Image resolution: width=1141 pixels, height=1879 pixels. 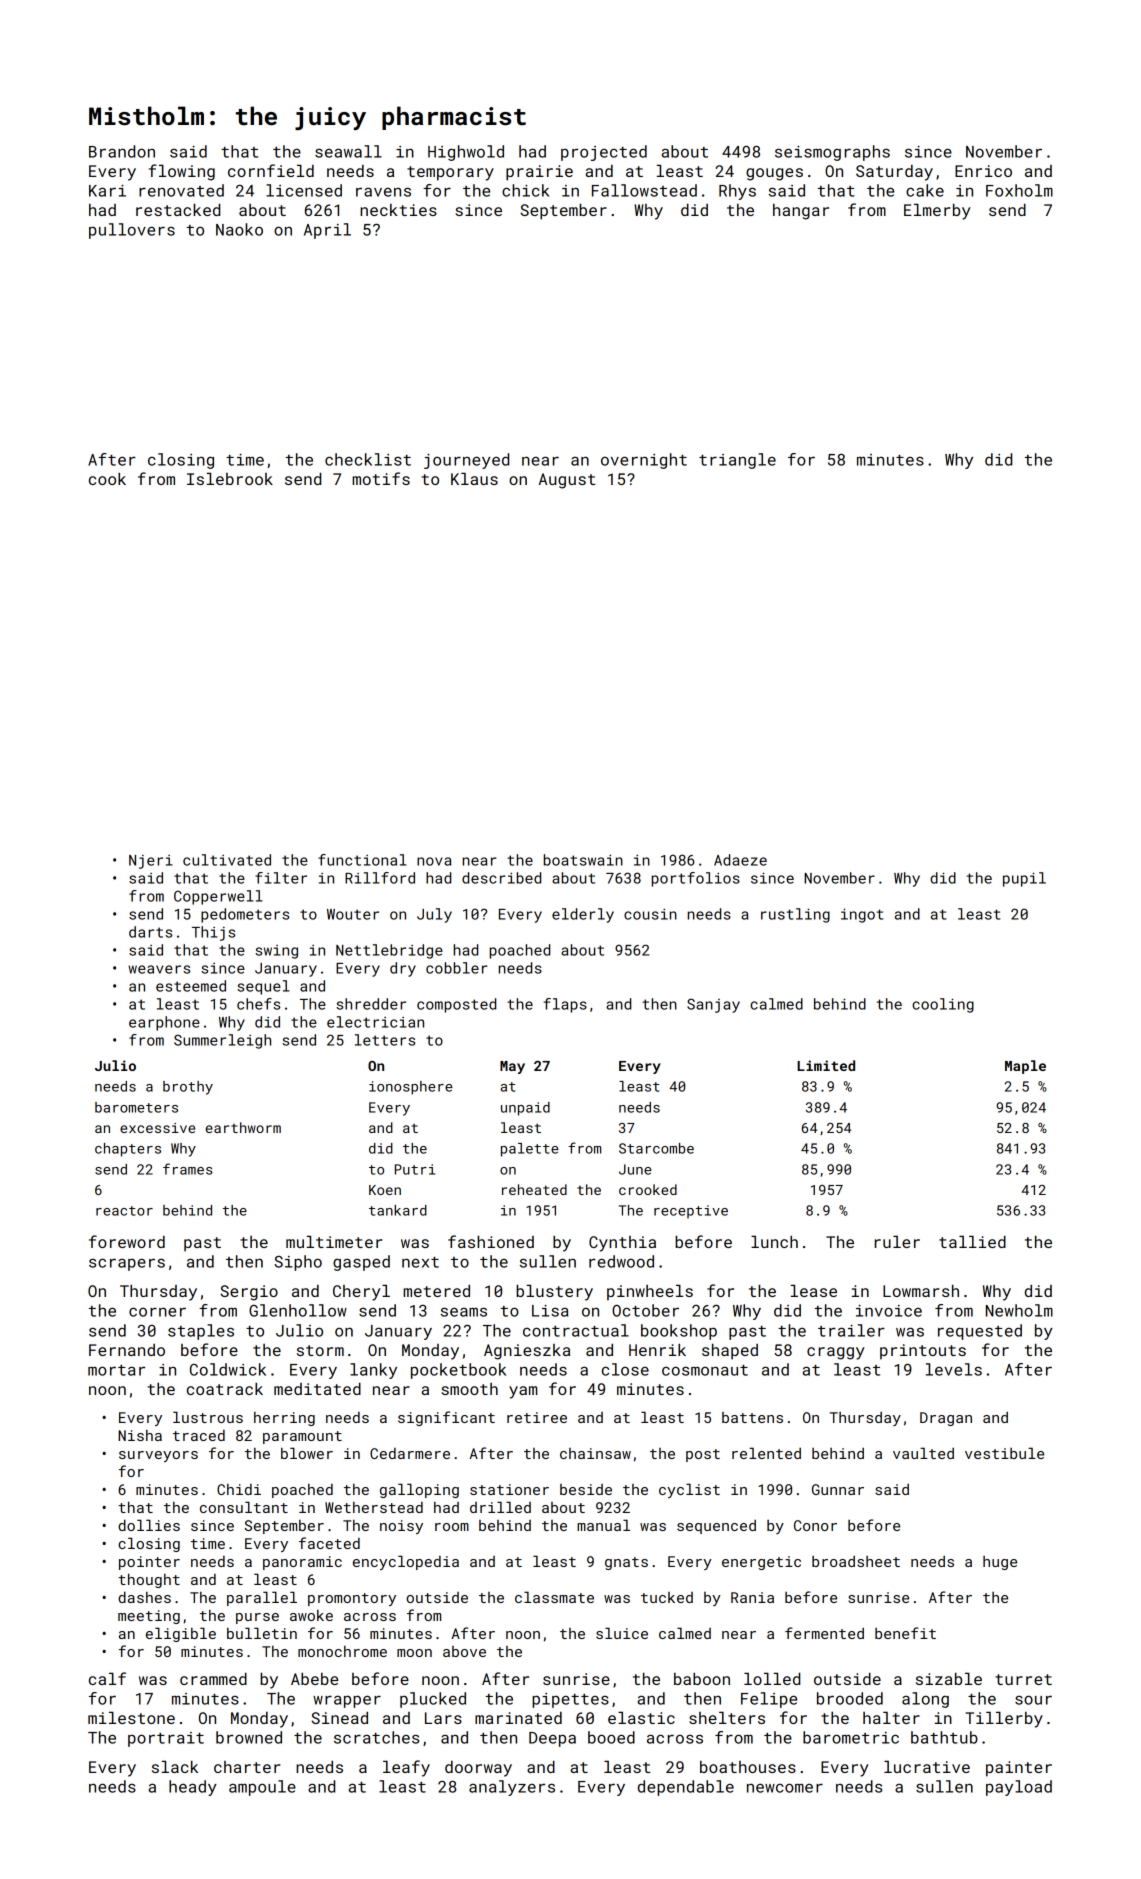 I want to click on dependable, so click(x=686, y=1788).
